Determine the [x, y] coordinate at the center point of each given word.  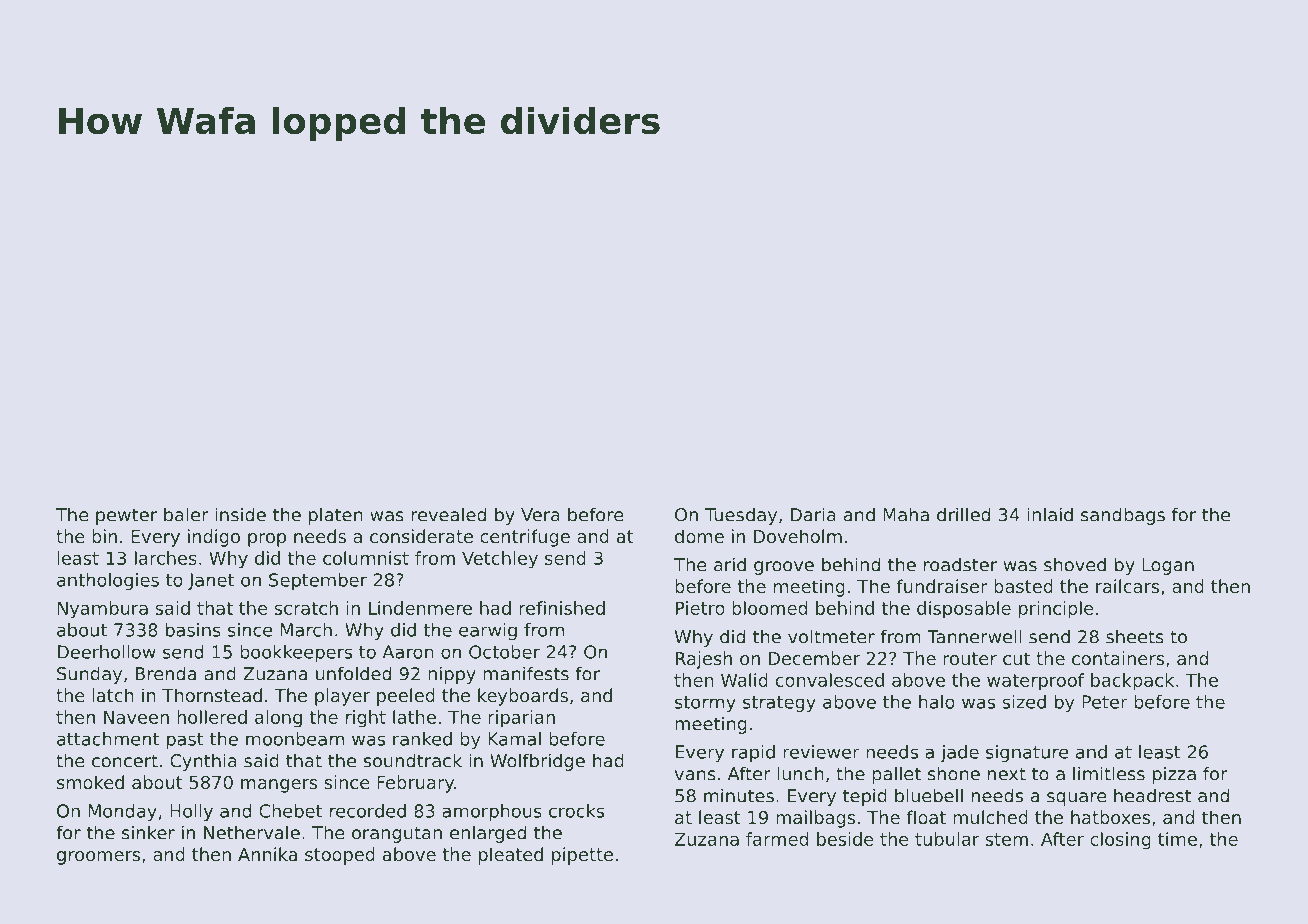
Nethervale [252, 832]
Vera [540, 515]
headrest [1152, 795]
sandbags [1123, 516]
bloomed [769, 608]
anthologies [108, 581]
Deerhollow [106, 652]
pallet [896, 775]
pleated [511, 856]
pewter [126, 516]
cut [1016, 658]
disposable [964, 610]
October [504, 652]
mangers [279, 786]
